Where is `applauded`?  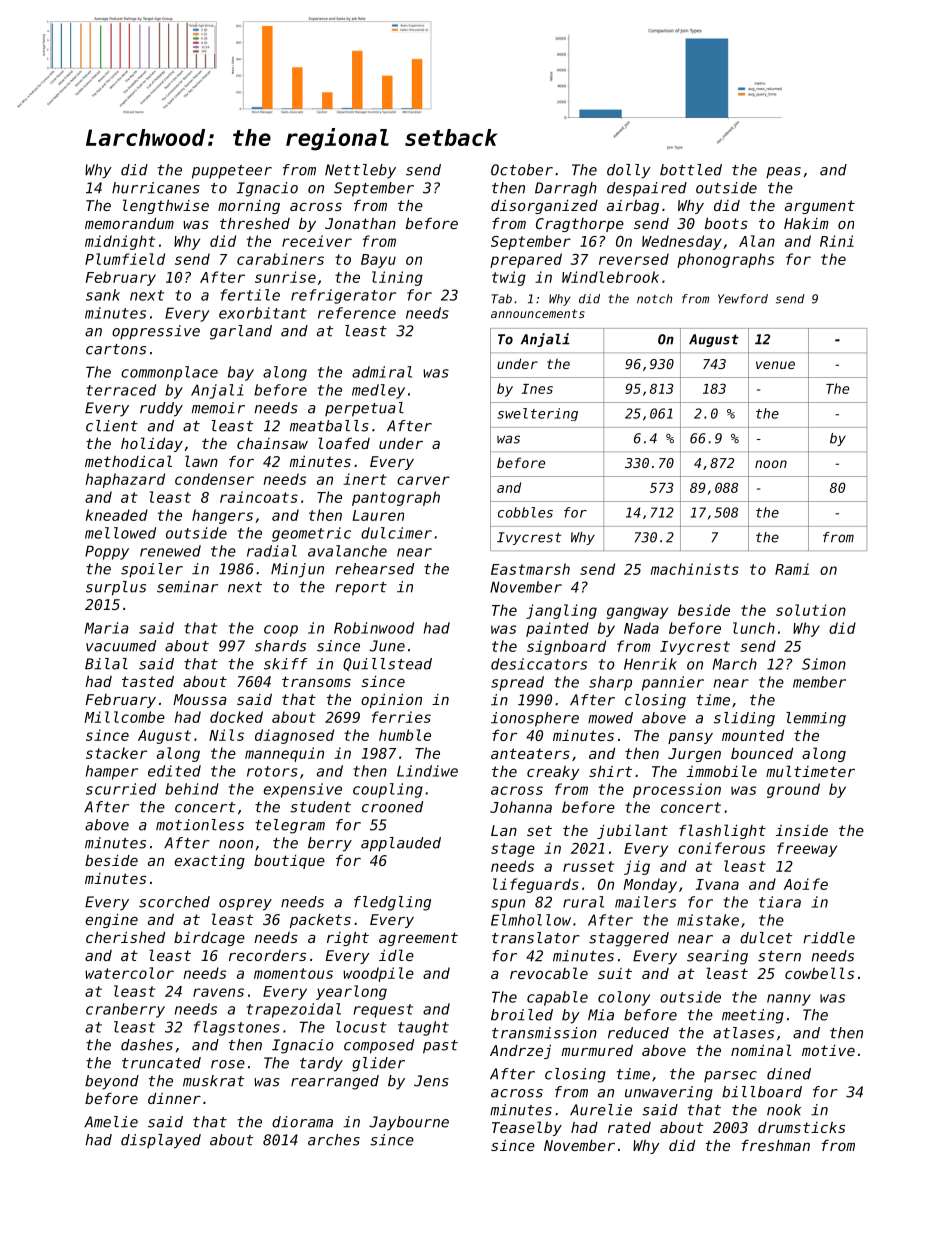
applauded is located at coordinates (401, 844).
